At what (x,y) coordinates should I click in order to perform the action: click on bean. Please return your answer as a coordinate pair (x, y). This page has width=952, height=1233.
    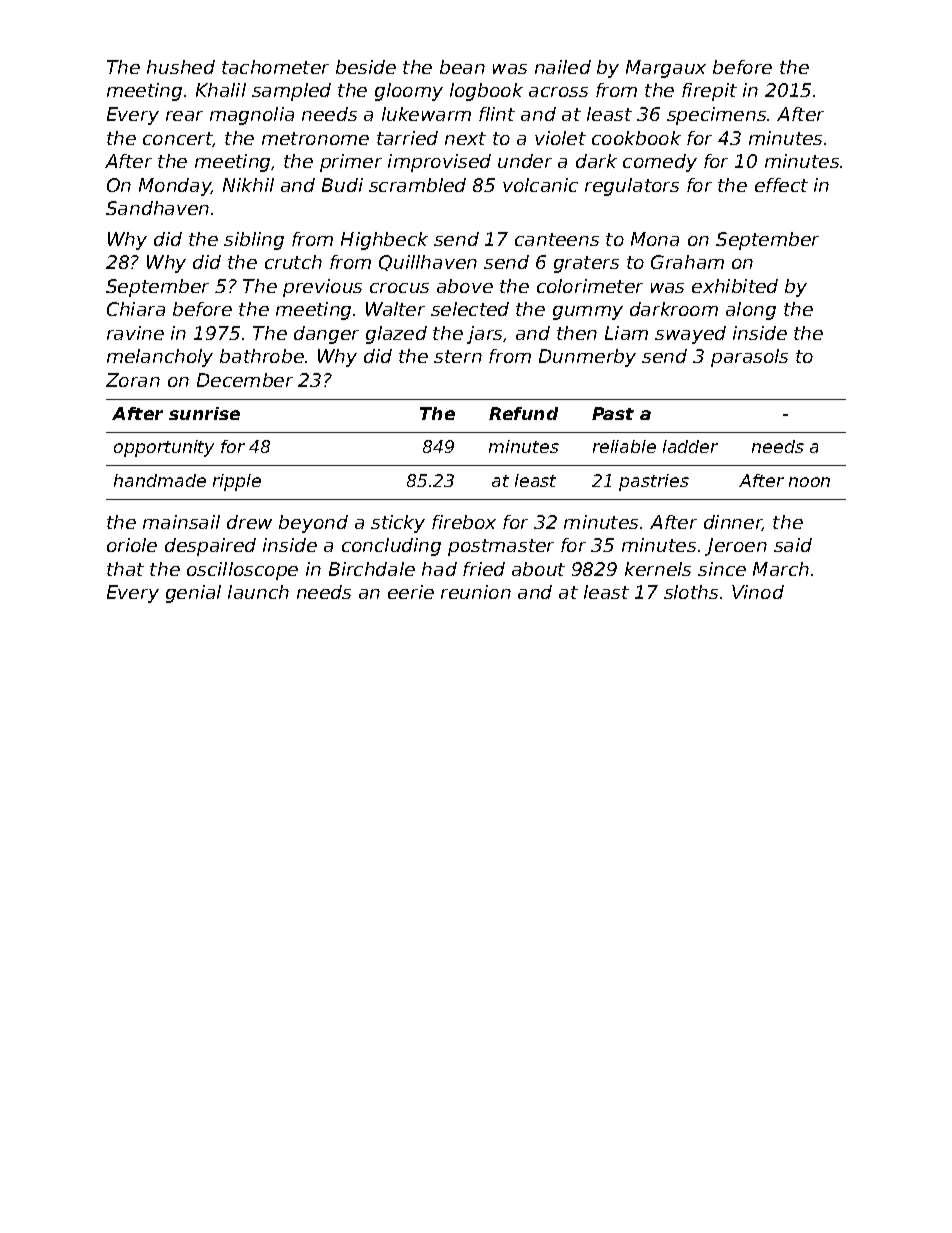
    Looking at the image, I should click on (462, 67).
